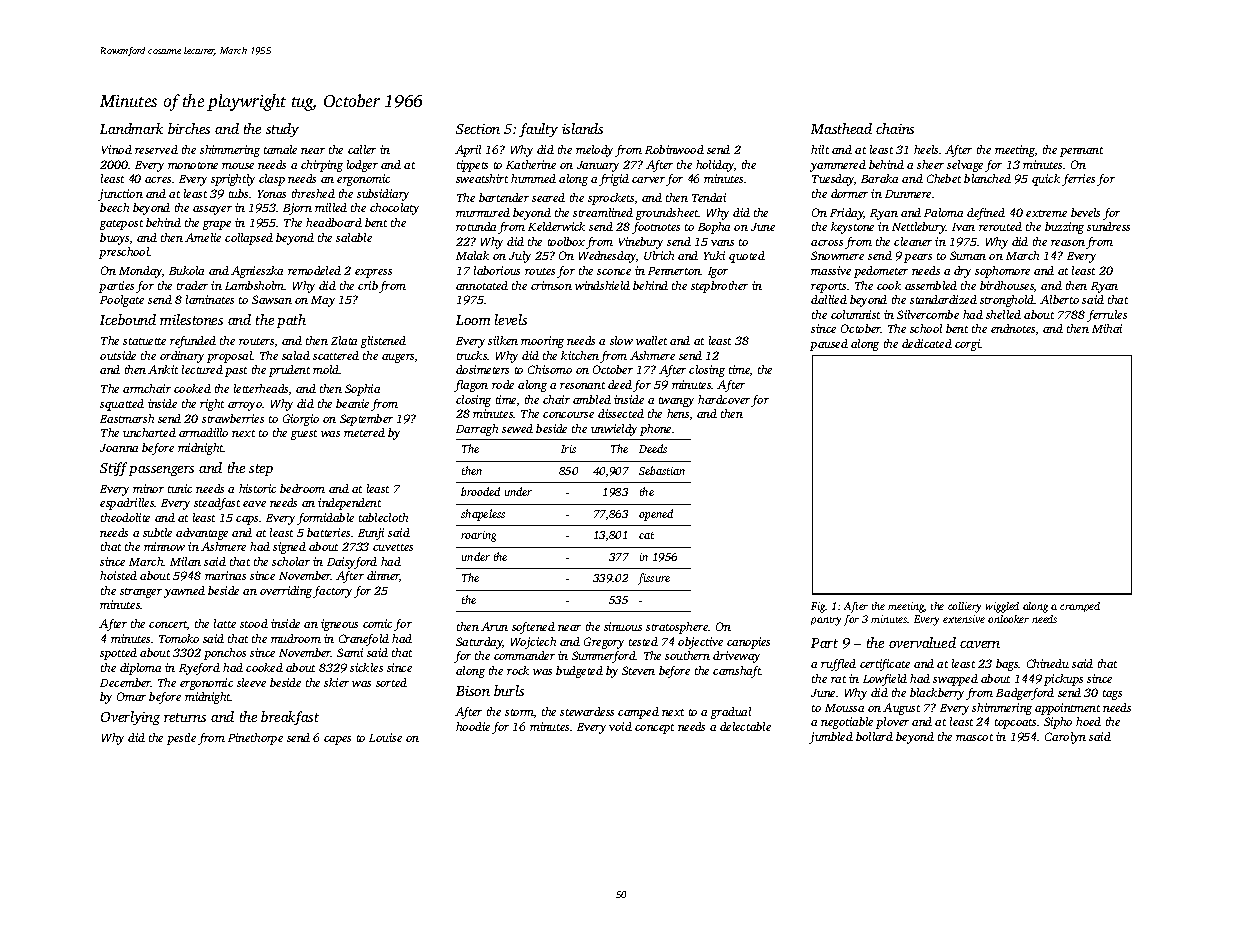 Image resolution: width=1233 pixels, height=952 pixels. Describe the element at coordinates (1080, 607) in the image. I see `cramped` at that location.
